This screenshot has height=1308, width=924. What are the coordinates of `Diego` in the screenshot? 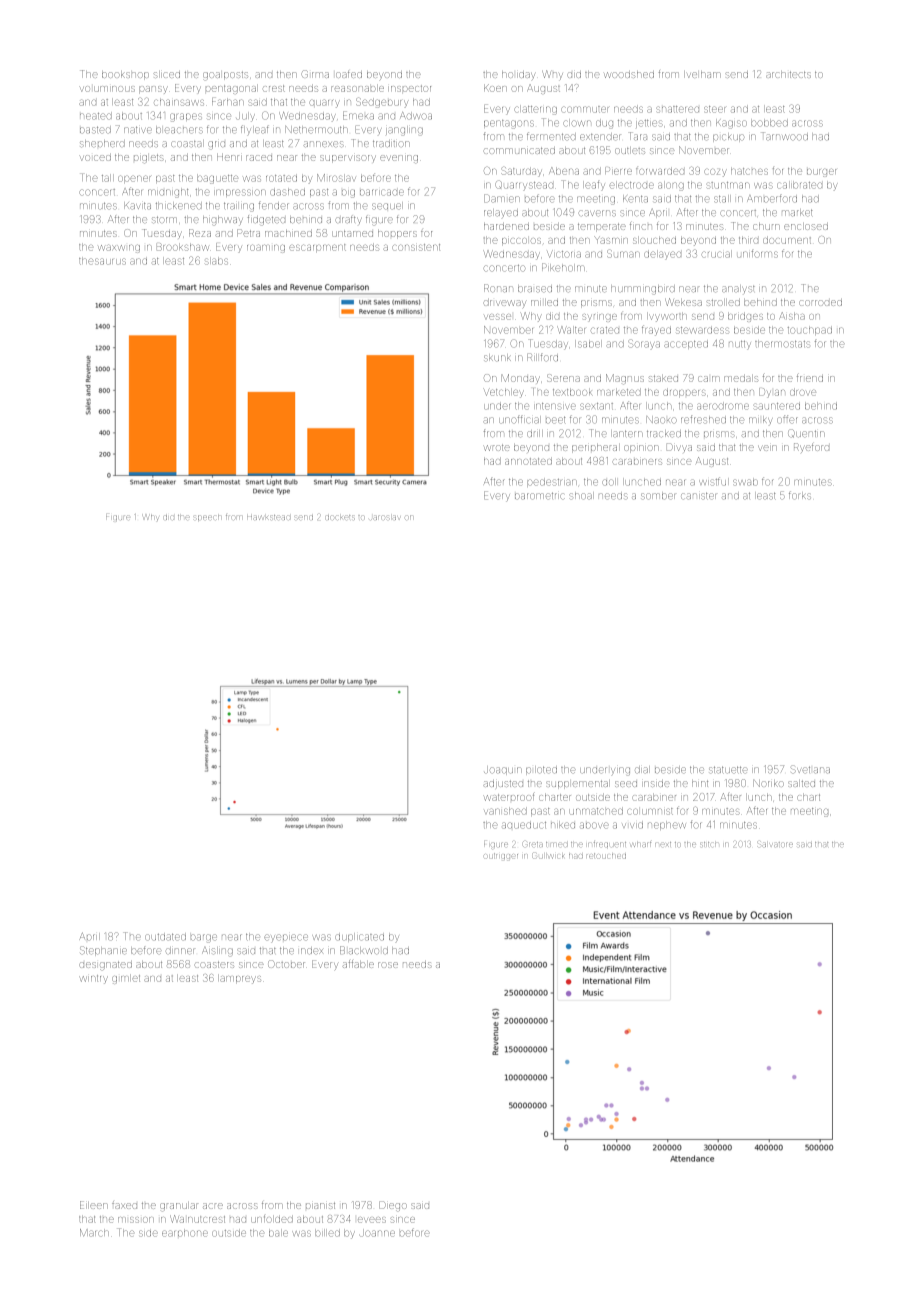 It's located at (393, 1206).
